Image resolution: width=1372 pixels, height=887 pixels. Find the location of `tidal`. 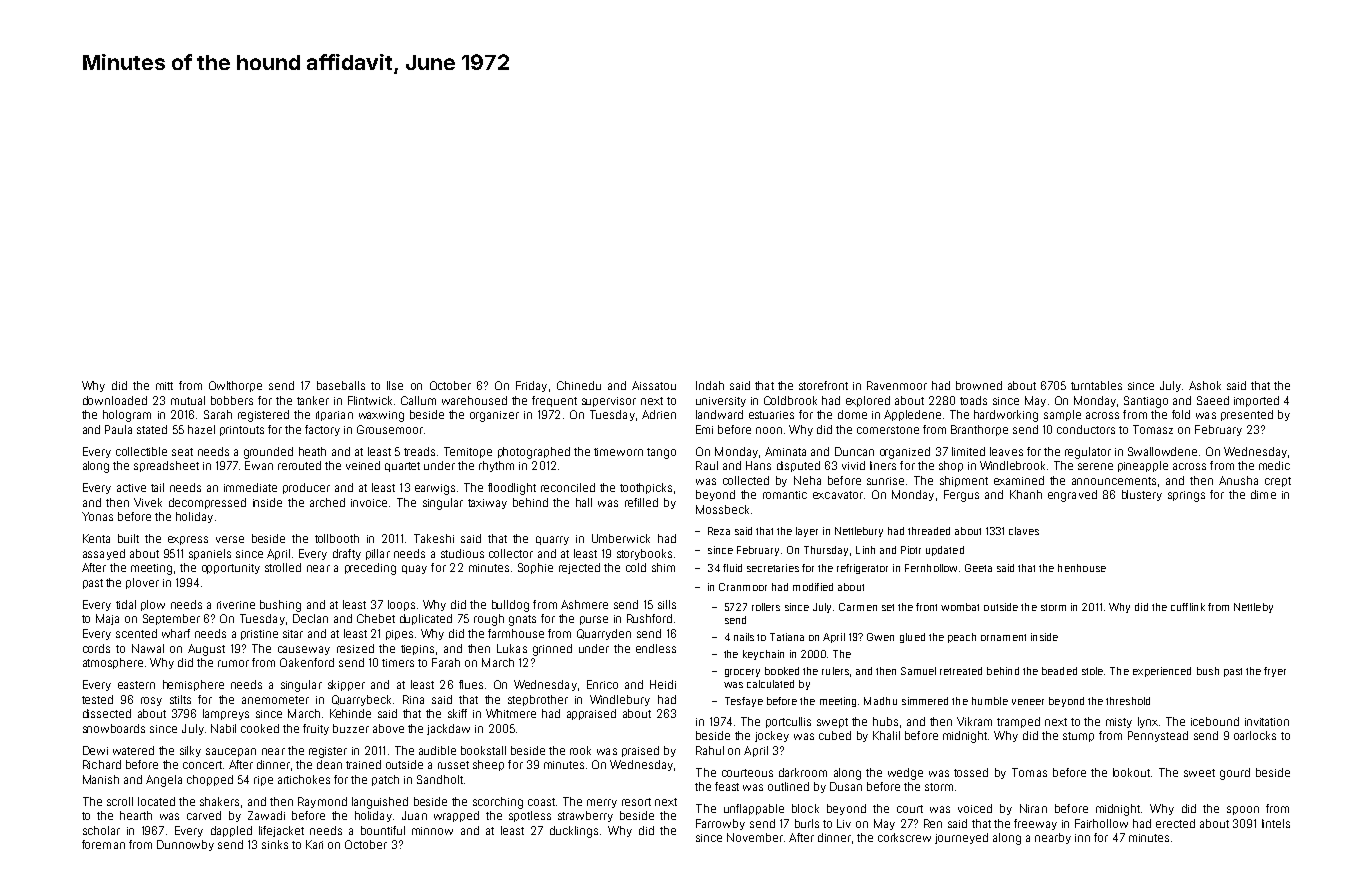

tidal is located at coordinates (126, 604).
